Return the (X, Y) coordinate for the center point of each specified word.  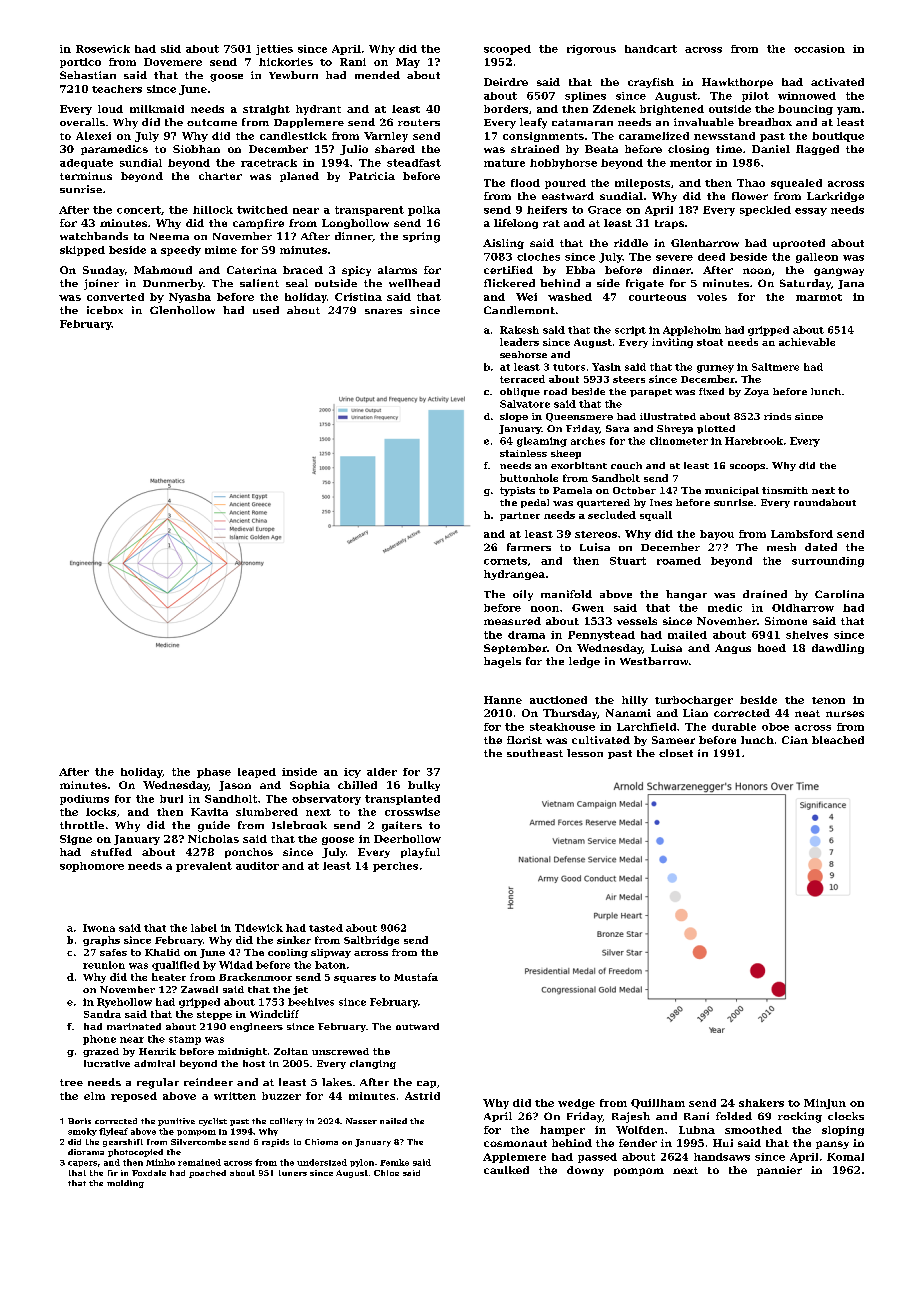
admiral (154, 1063)
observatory (326, 800)
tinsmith (785, 490)
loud (110, 109)
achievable (807, 342)
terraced (522, 379)
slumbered (267, 812)
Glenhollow (182, 310)
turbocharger (694, 701)
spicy (356, 271)
